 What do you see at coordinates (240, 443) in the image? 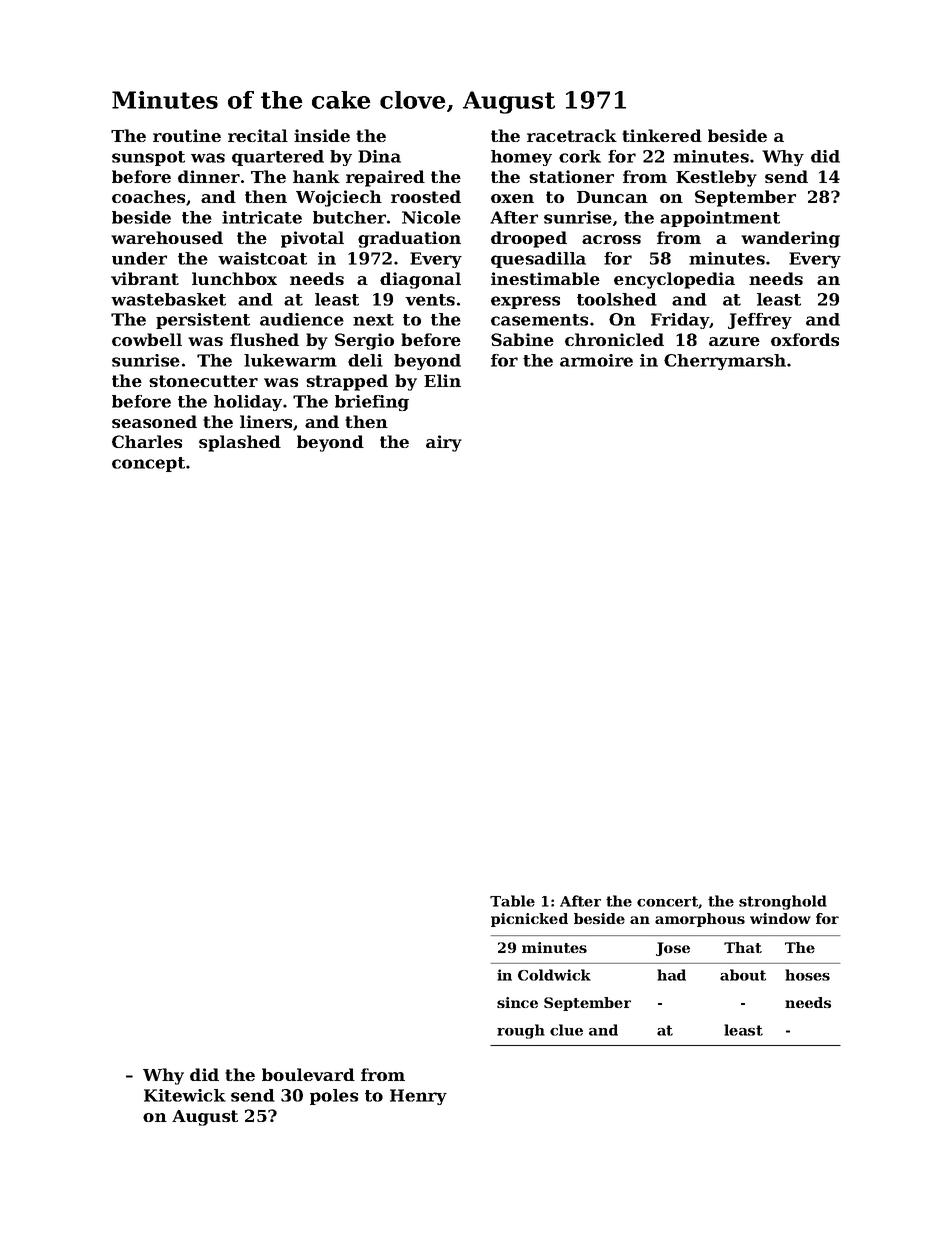
I see `splashed` at bounding box center [240, 443].
